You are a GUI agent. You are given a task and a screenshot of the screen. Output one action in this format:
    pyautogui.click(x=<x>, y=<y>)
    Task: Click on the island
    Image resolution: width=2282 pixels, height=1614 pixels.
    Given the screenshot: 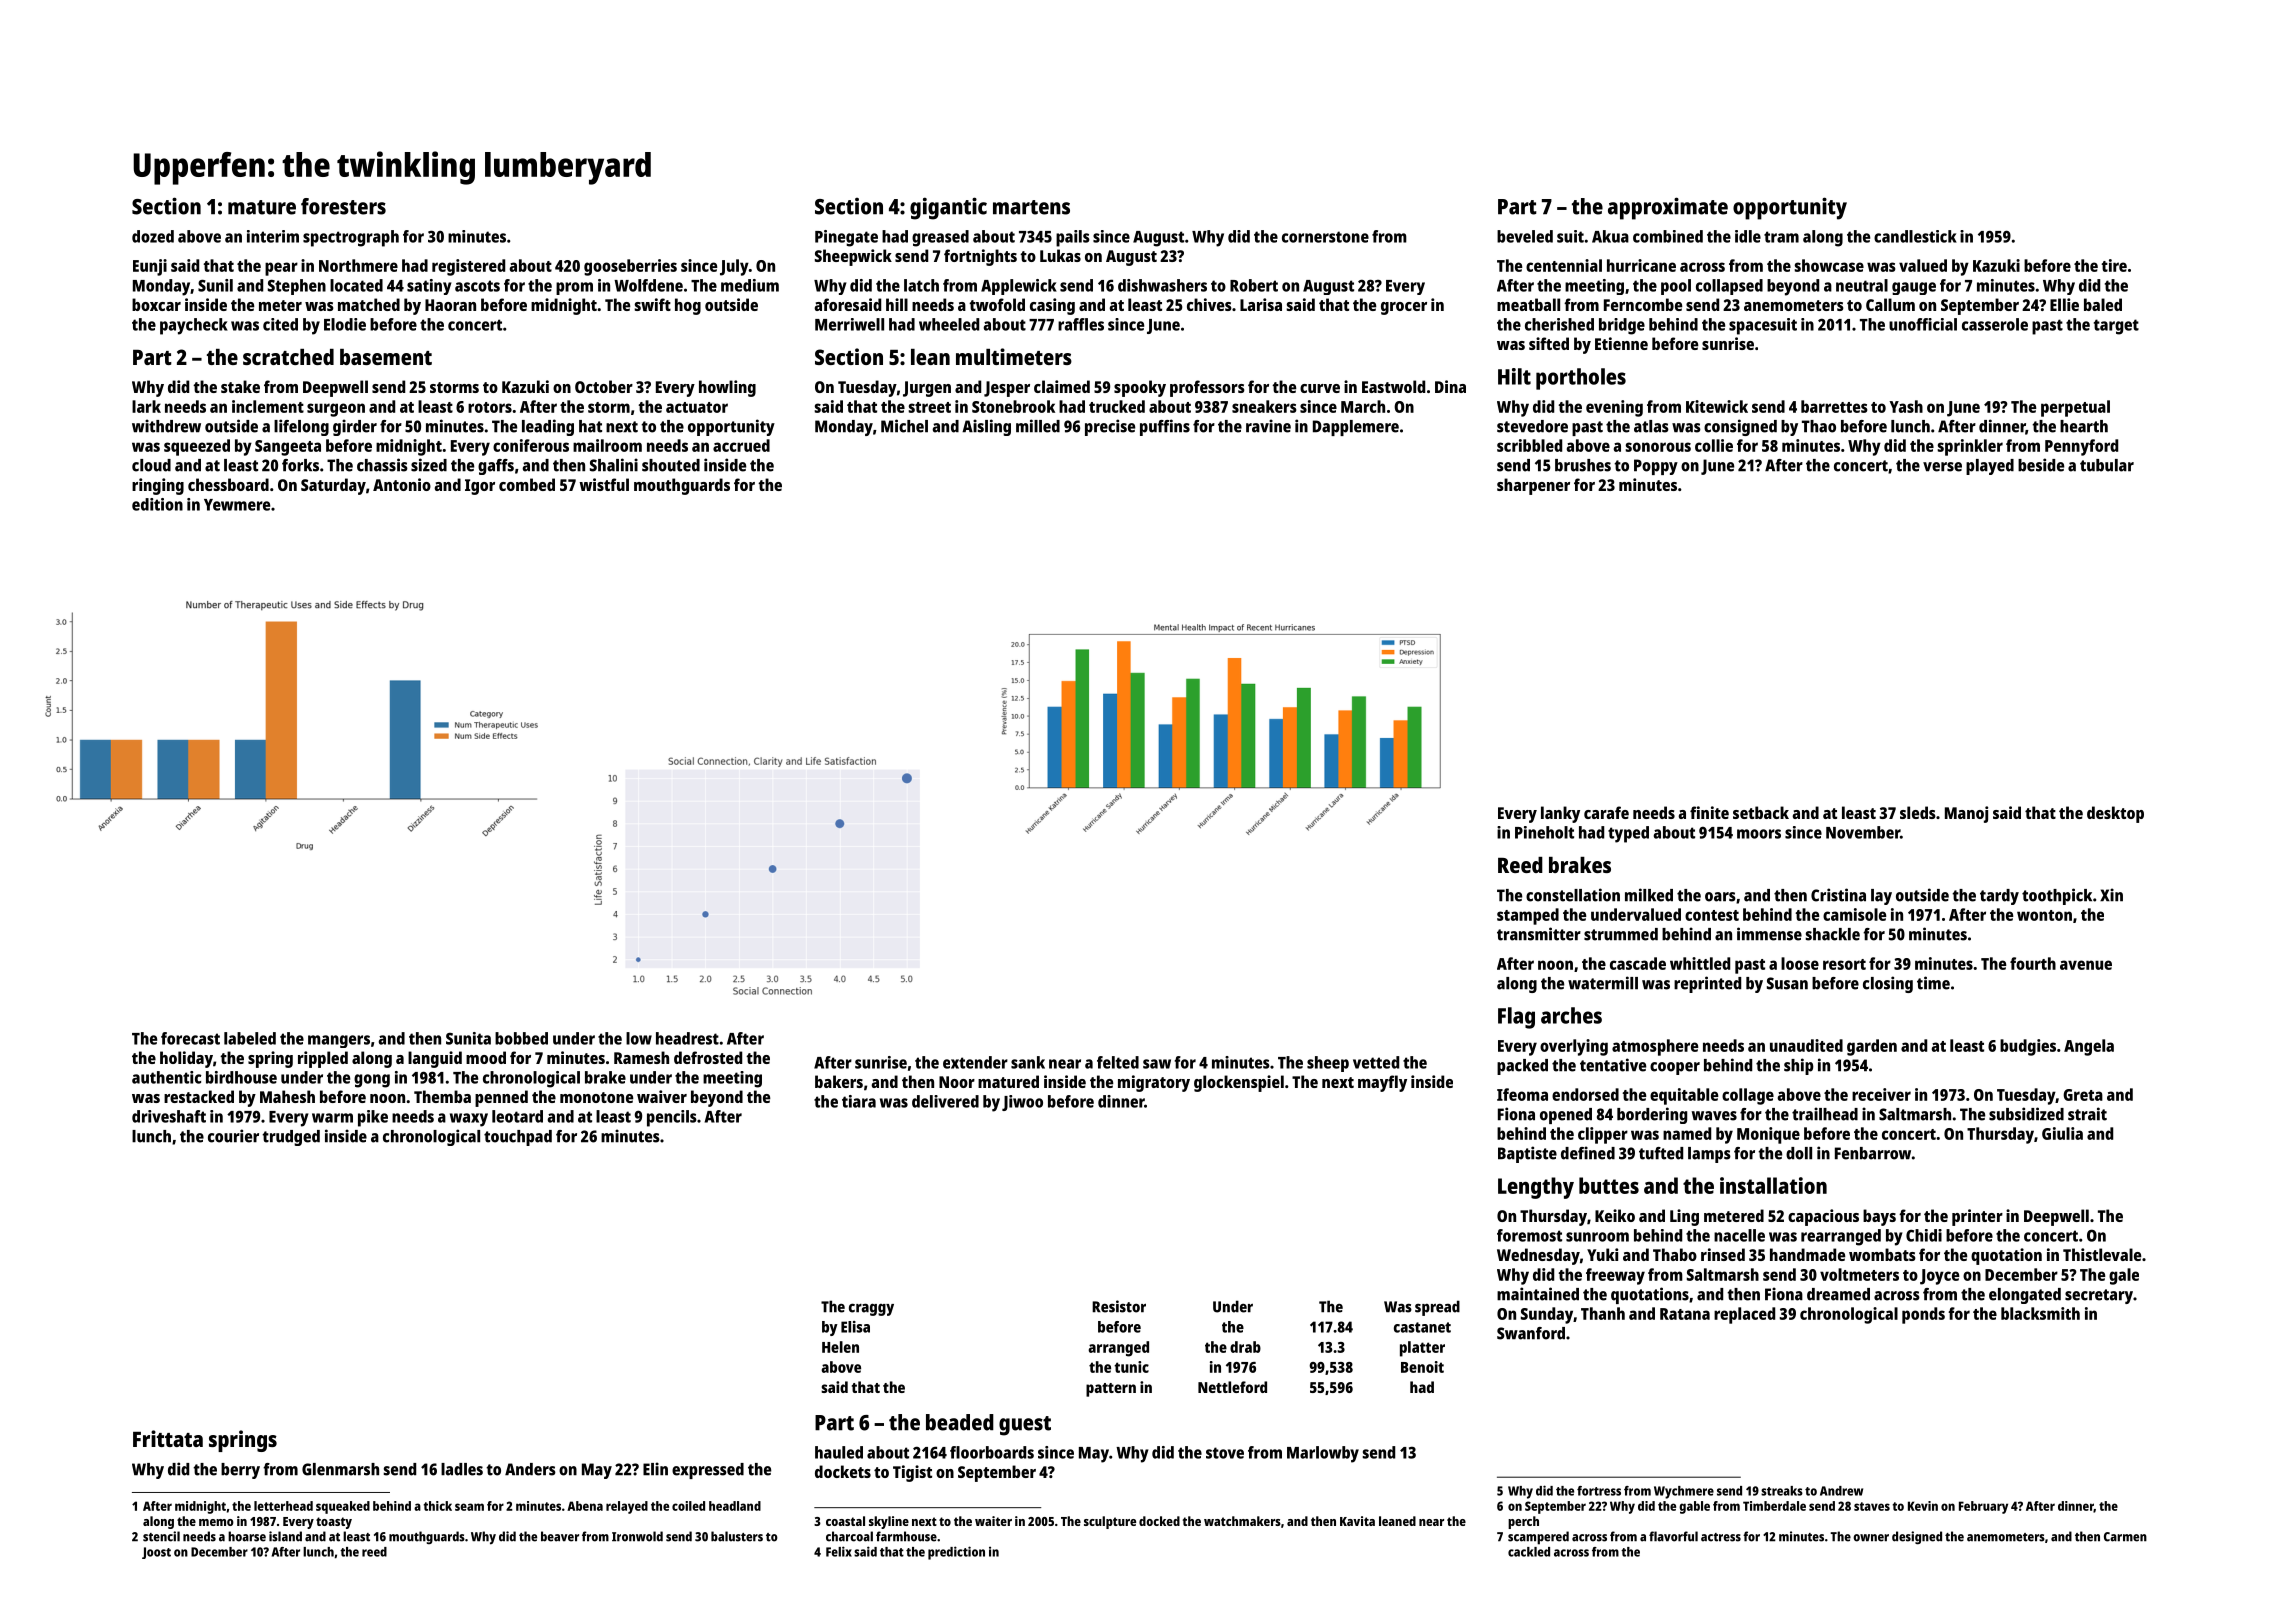 What is the action you would take?
    pyautogui.click(x=285, y=1536)
